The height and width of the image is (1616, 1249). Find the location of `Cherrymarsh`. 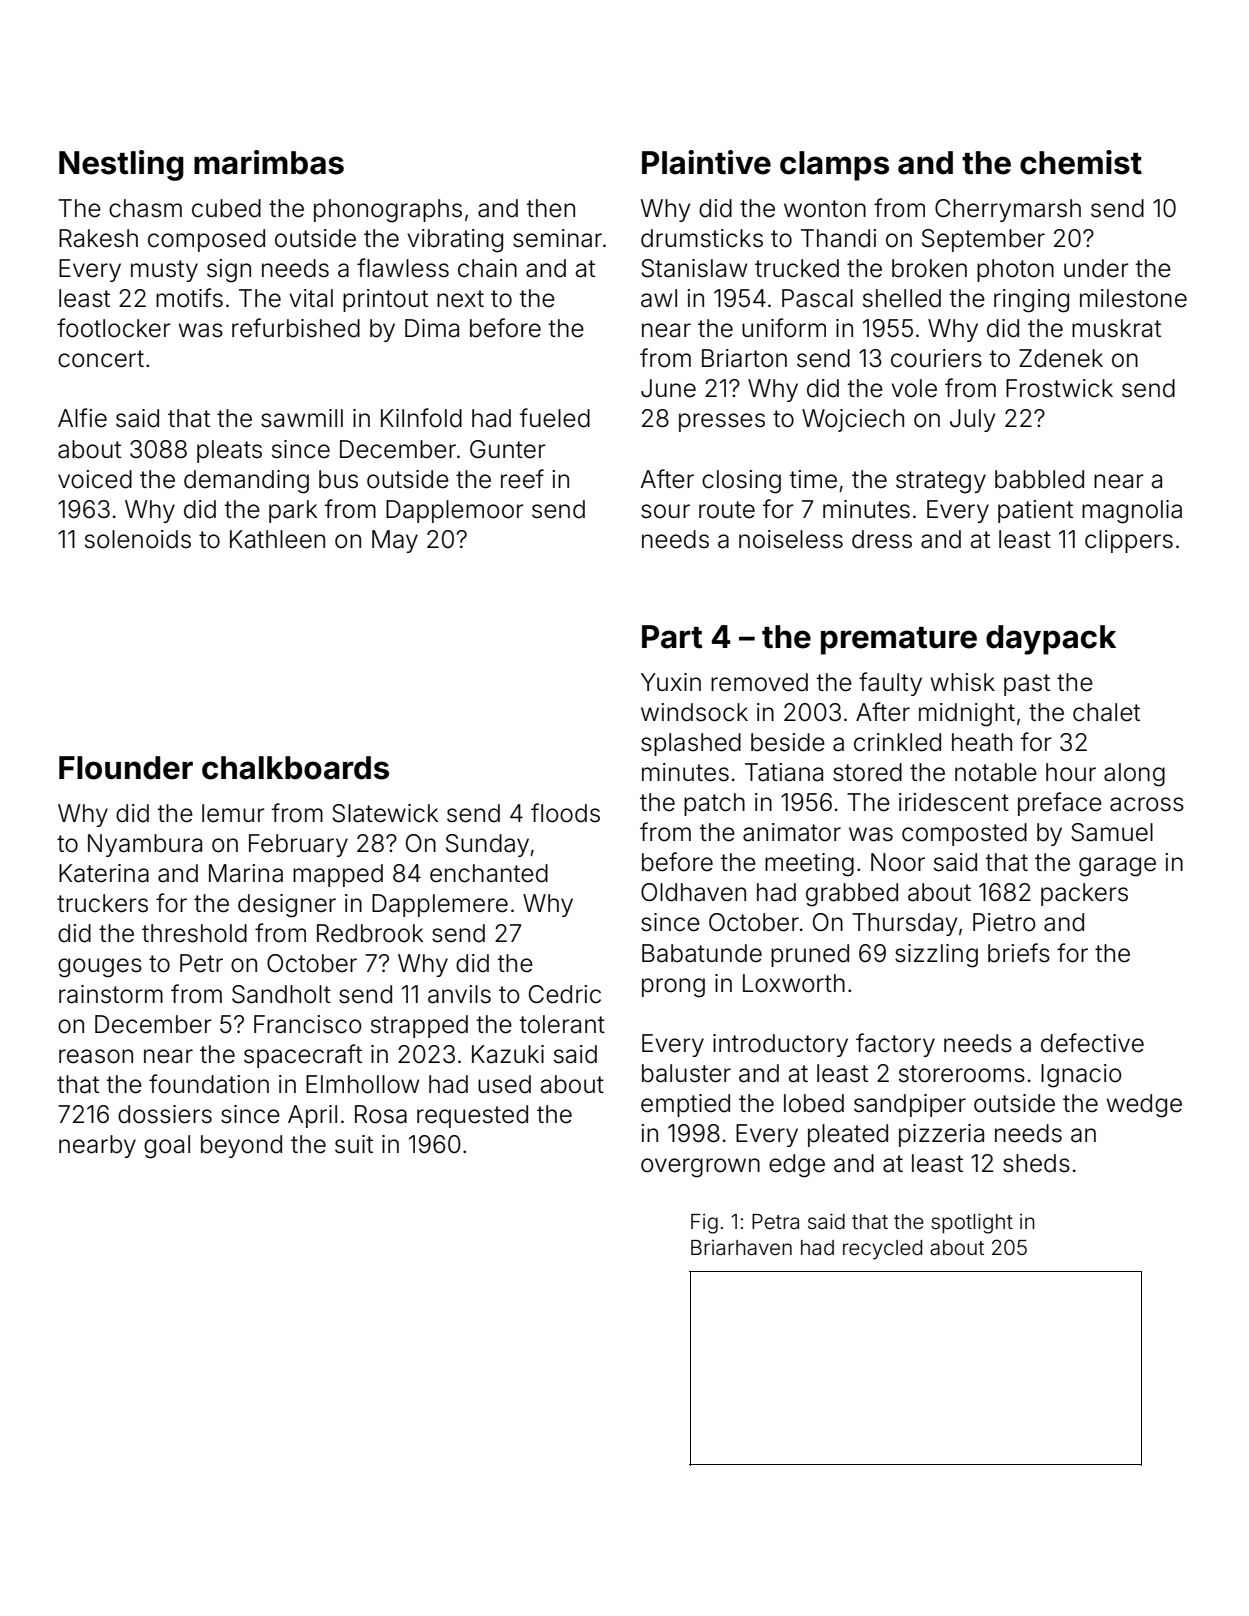

Cherrymarsh is located at coordinates (1008, 210).
